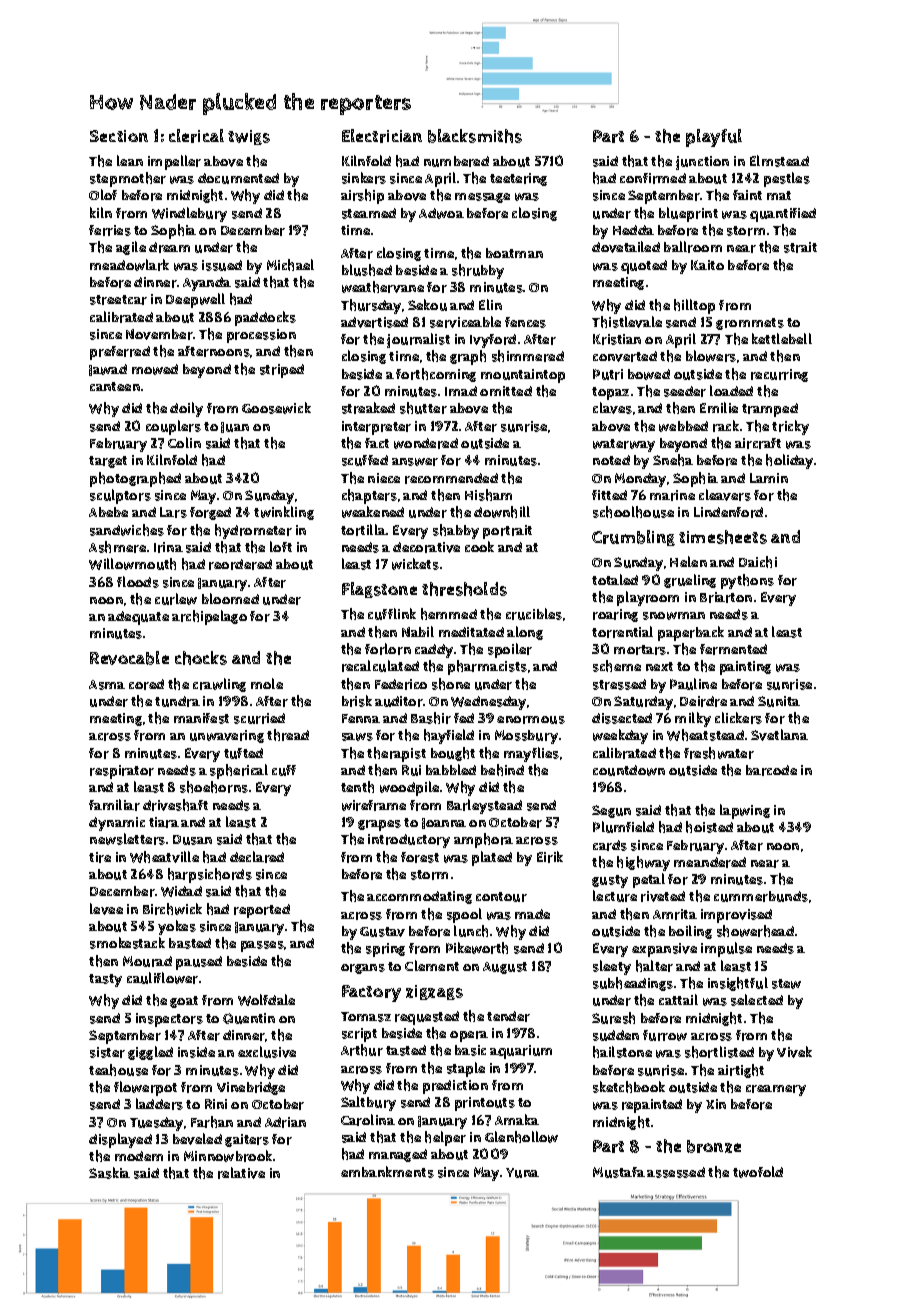 Image resolution: width=908 pixels, height=1316 pixels. Describe the element at coordinates (710, 862) in the page. I see `meandered` at that location.
